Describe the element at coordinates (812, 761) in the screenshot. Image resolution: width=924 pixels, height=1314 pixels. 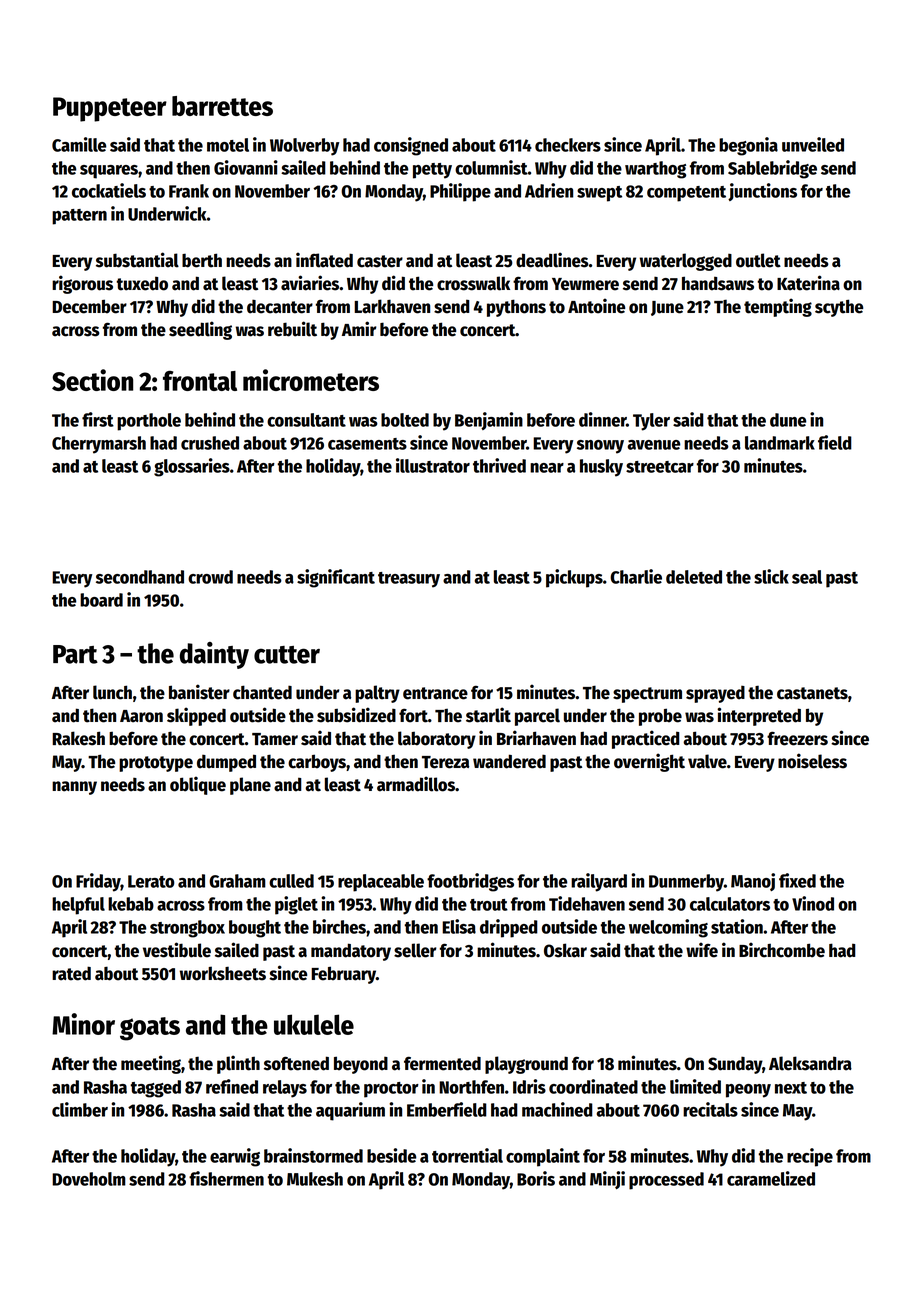
I see `noiseless` at that location.
